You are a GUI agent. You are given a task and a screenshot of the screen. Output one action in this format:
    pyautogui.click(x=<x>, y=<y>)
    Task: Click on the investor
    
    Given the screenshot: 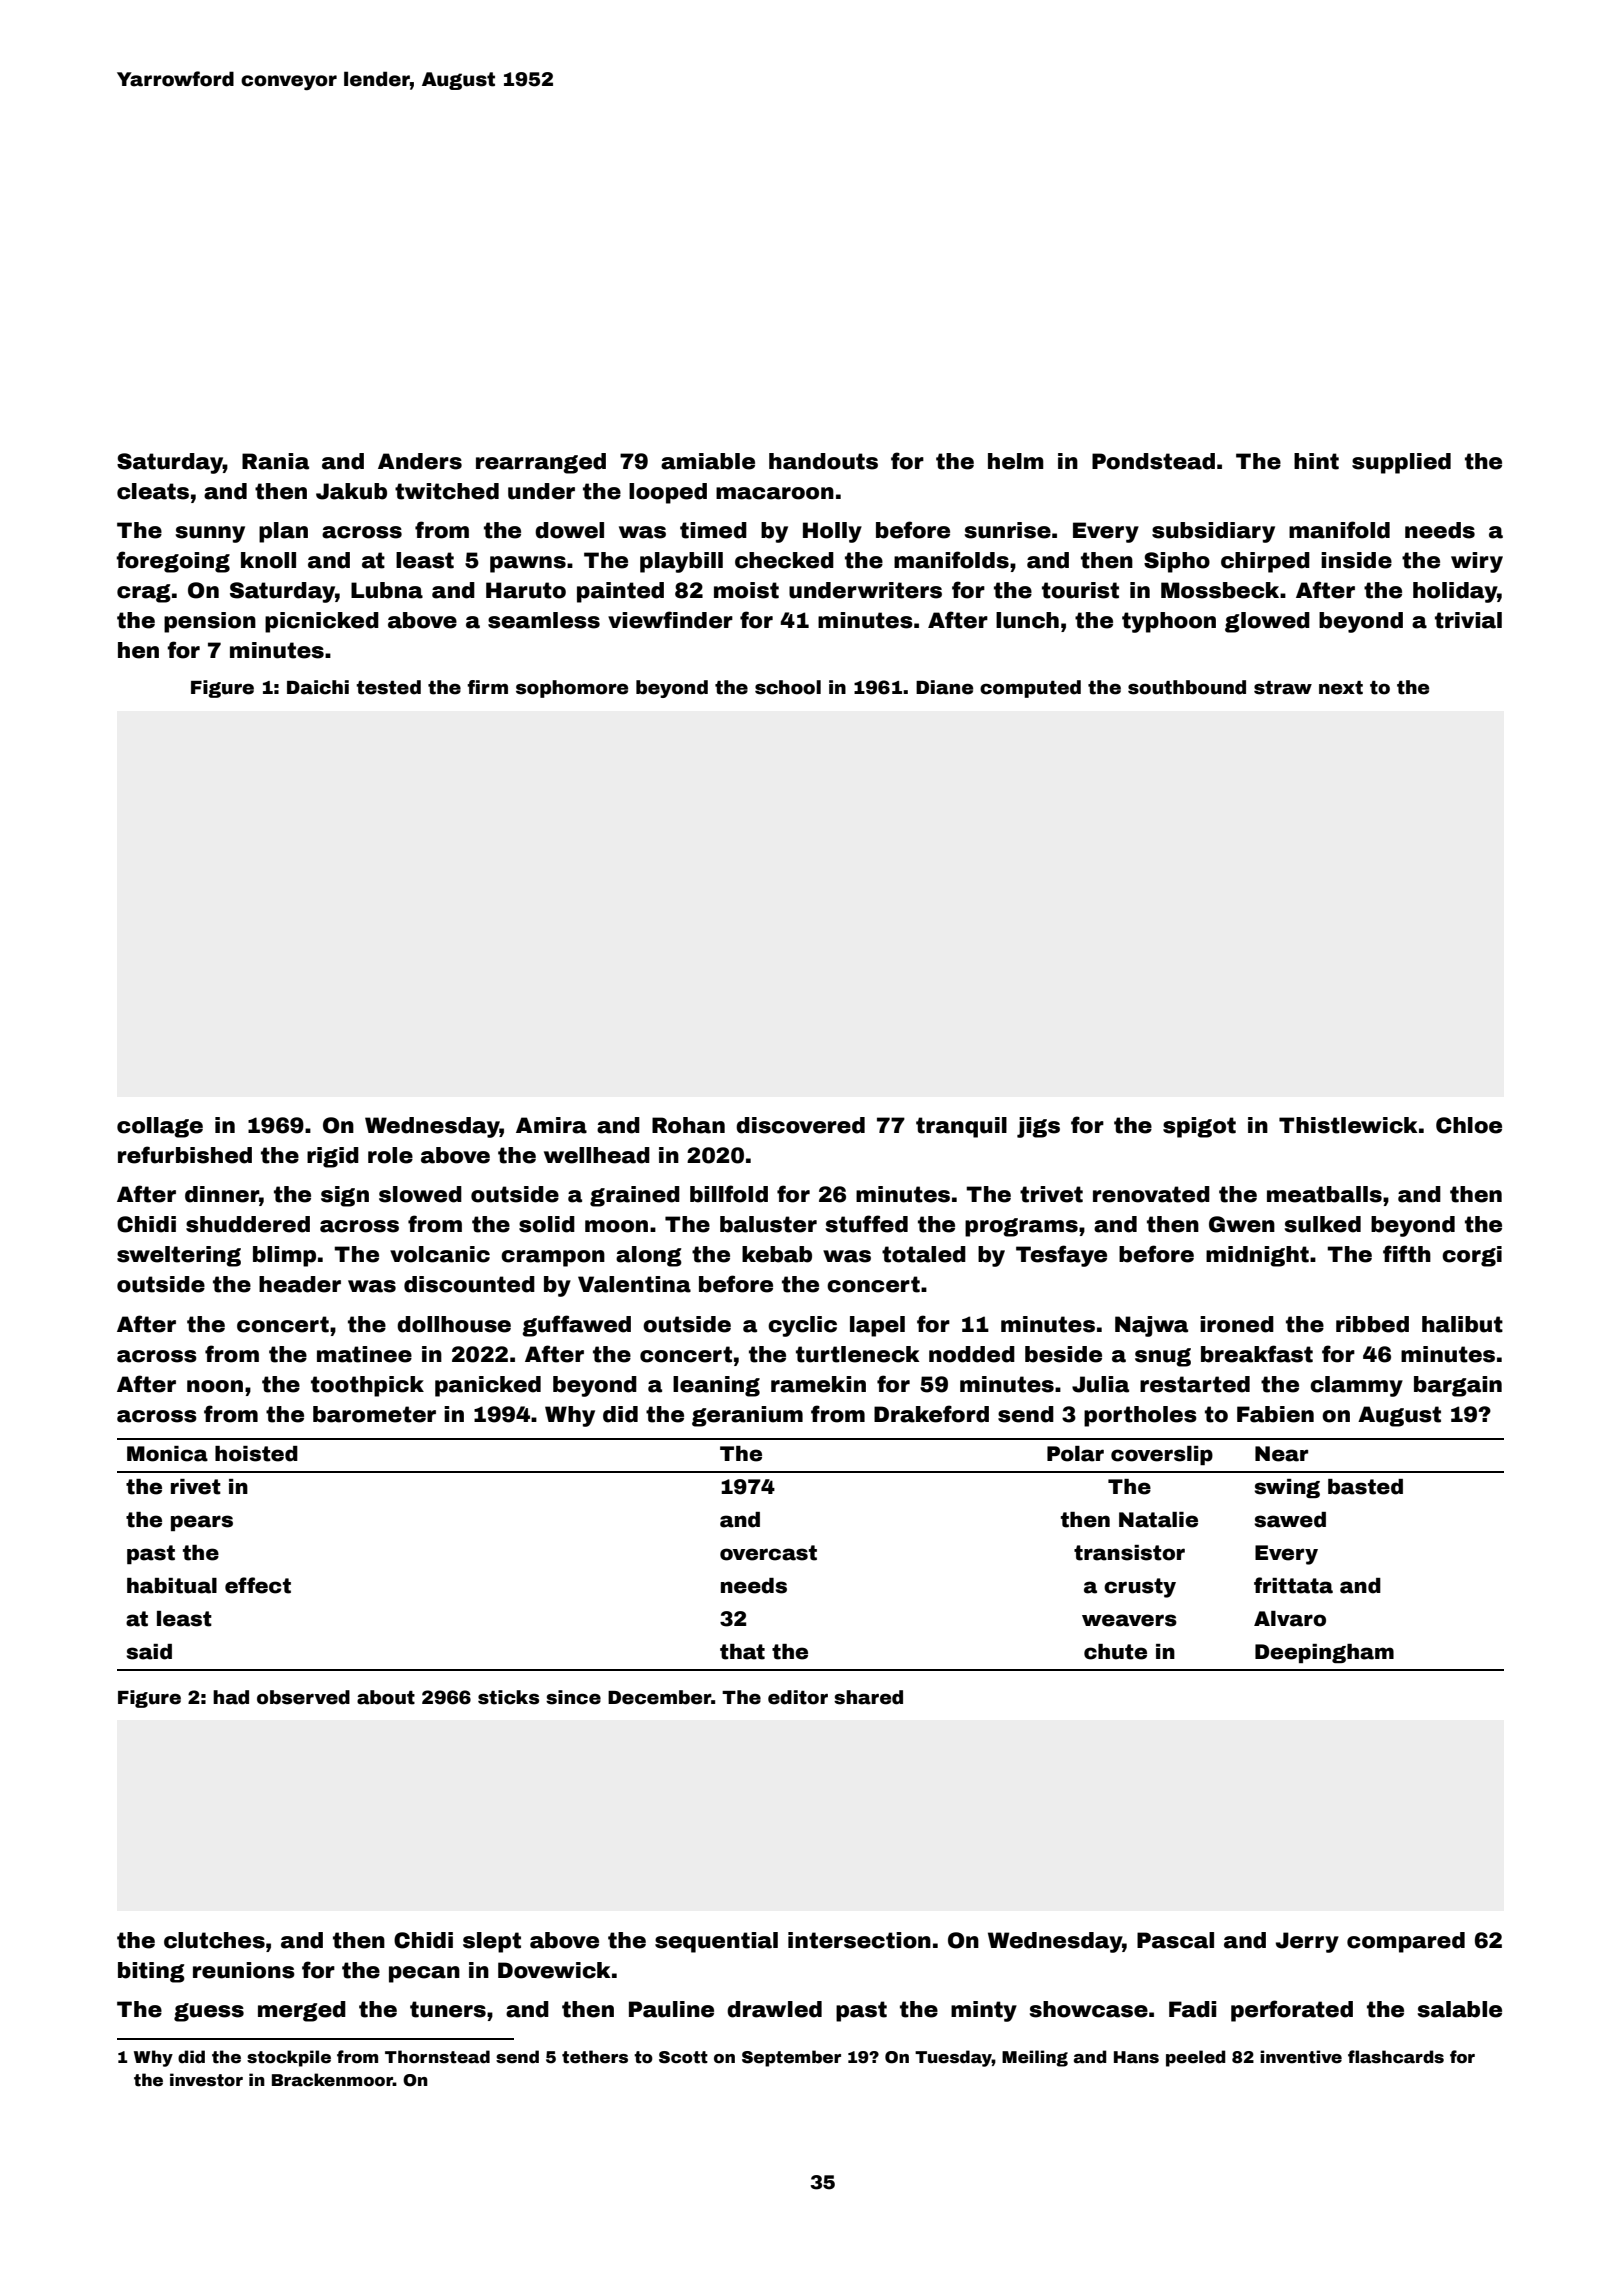 What is the action you would take?
    pyautogui.click(x=206, y=2080)
